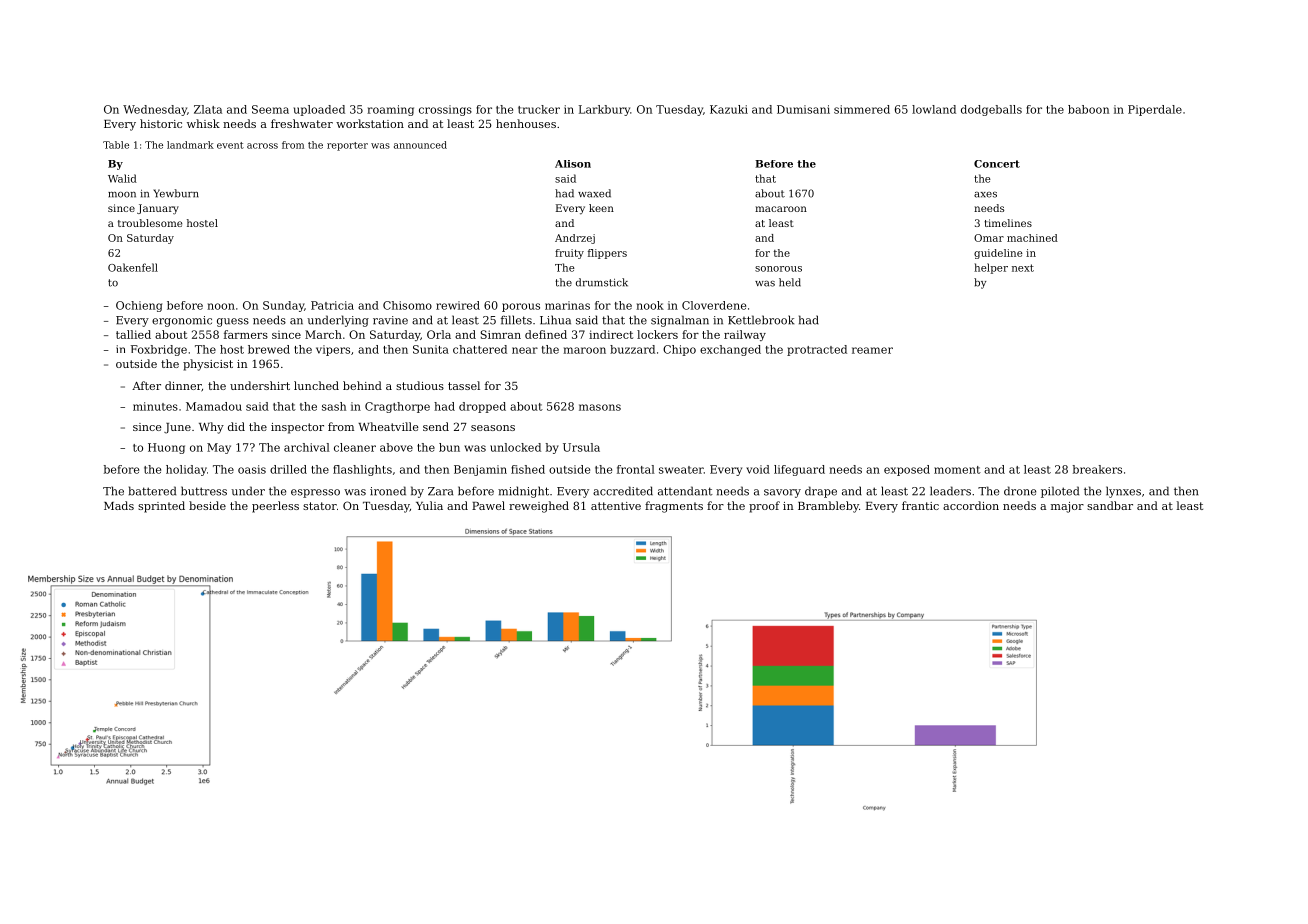  What do you see at coordinates (569, 254) in the screenshot?
I see `fruity` at bounding box center [569, 254].
